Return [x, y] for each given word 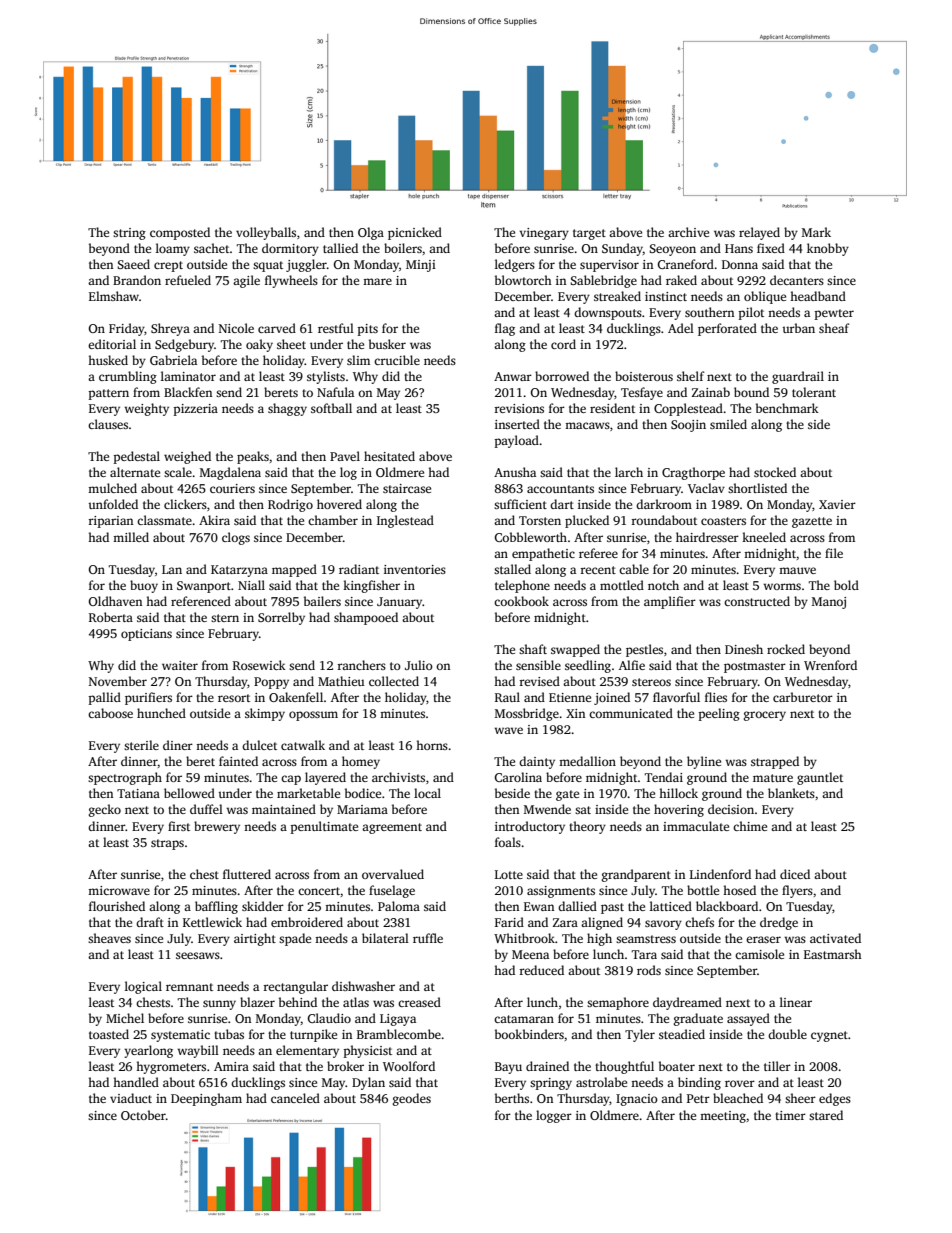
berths [512, 1098]
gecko [105, 810]
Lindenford [720, 874]
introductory [530, 827]
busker [387, 344]
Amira [231, 1066]
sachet [212, 248]
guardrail [798, 377]
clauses [108, 424]
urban [798, 328]
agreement [392, 828]
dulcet [259, 745]
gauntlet [820, 778]
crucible [397, 360]
